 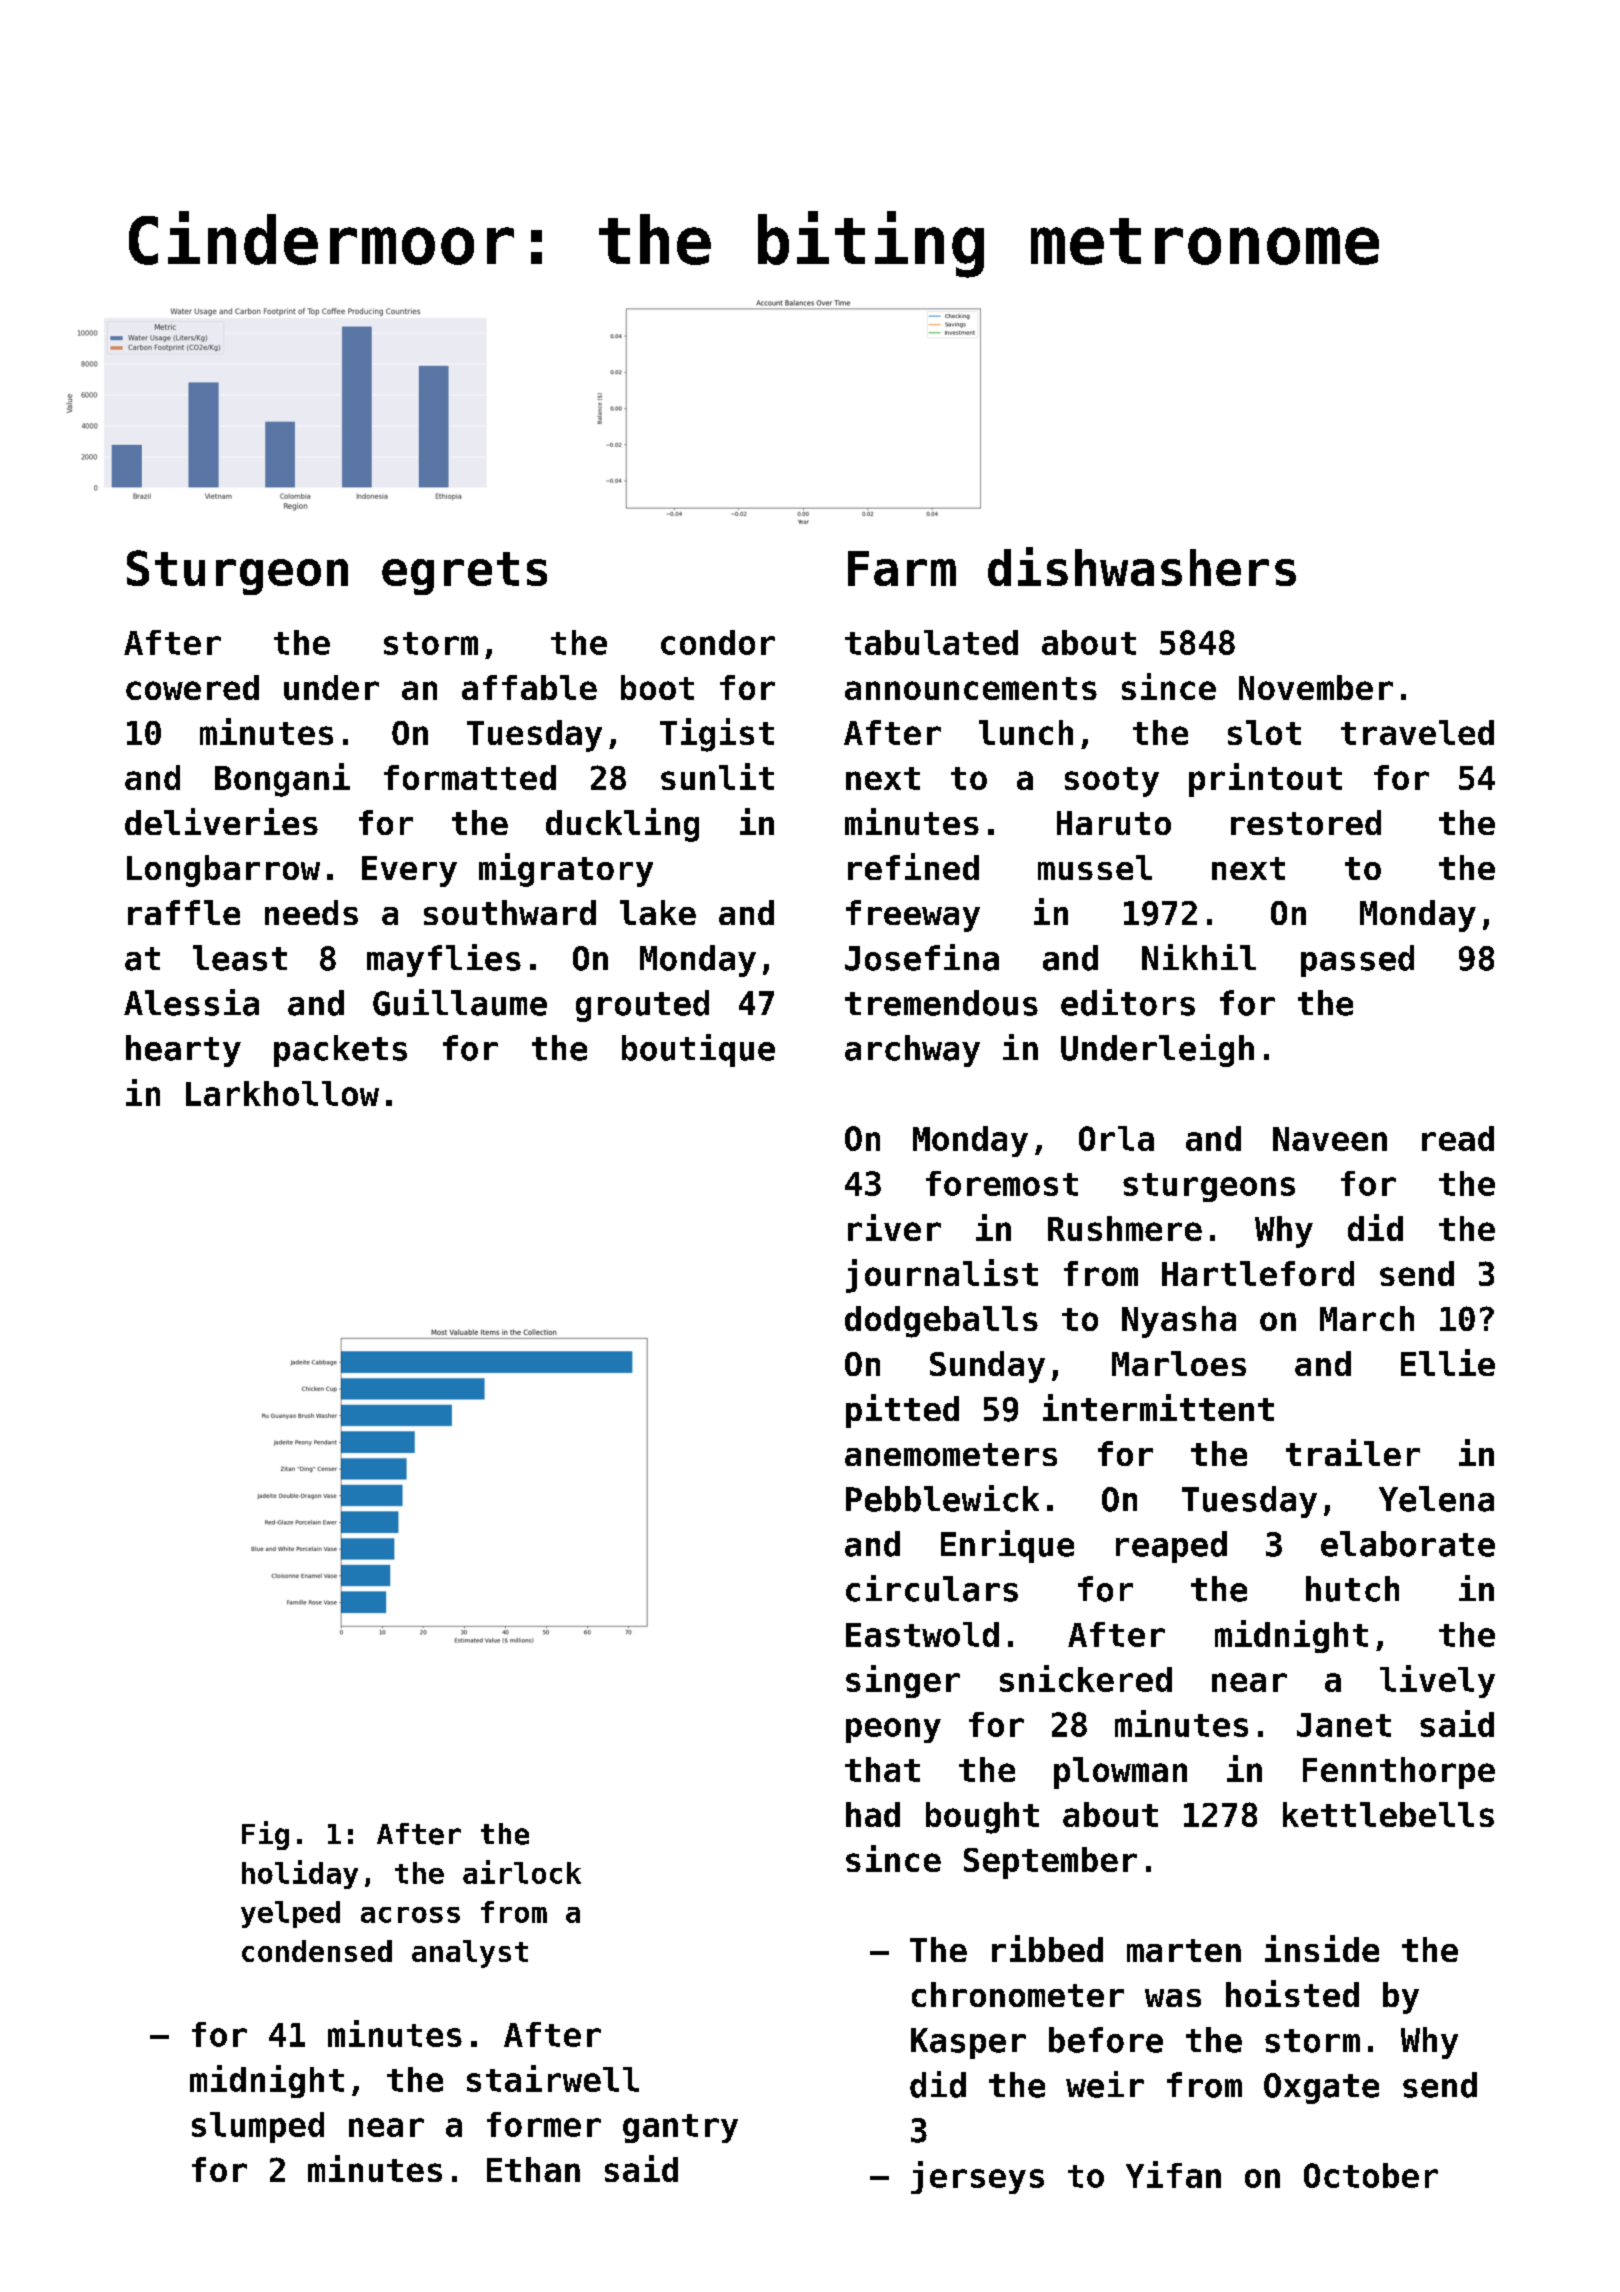 I want to click on lively, so click(x=1437, y=1681).
